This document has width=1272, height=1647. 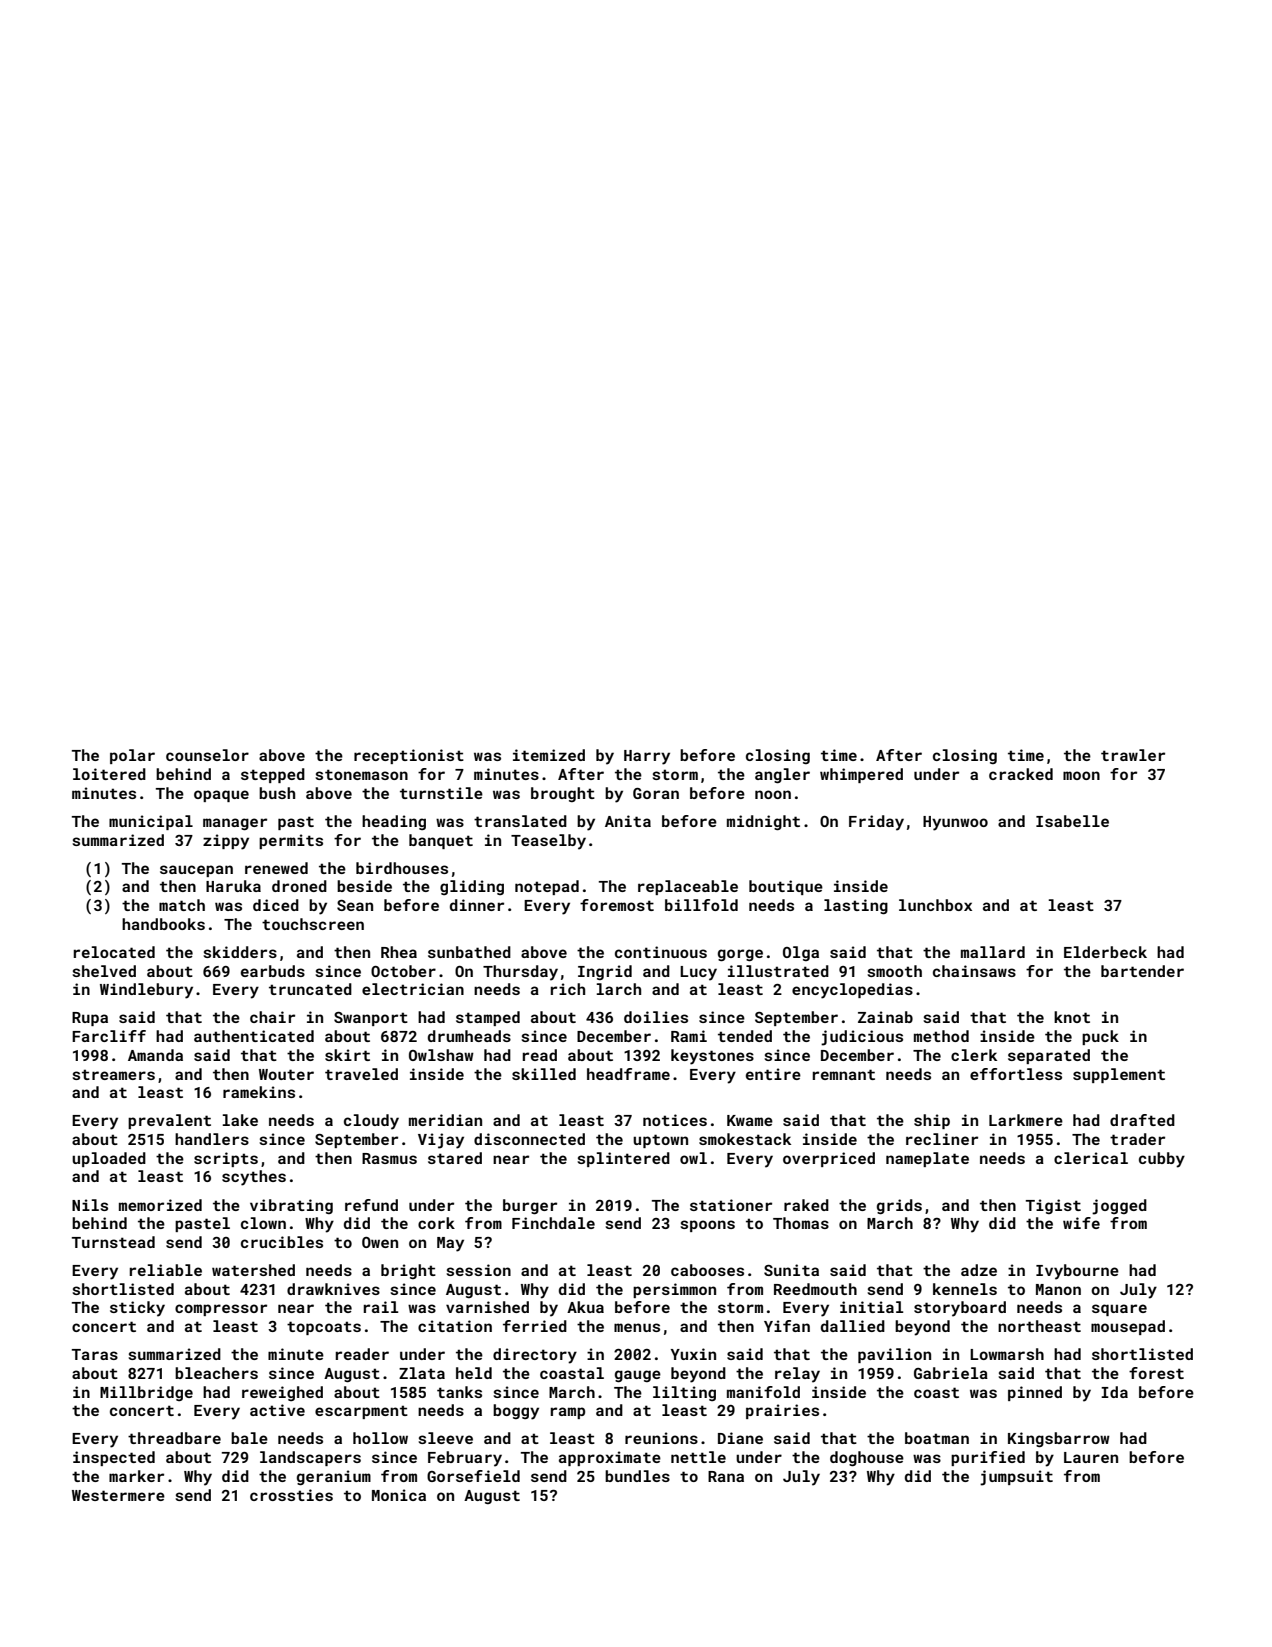 What do you see at coordinates (1026, 1120) in the document?
I see `Larkmere` at bounding box center [1026, 1120].
